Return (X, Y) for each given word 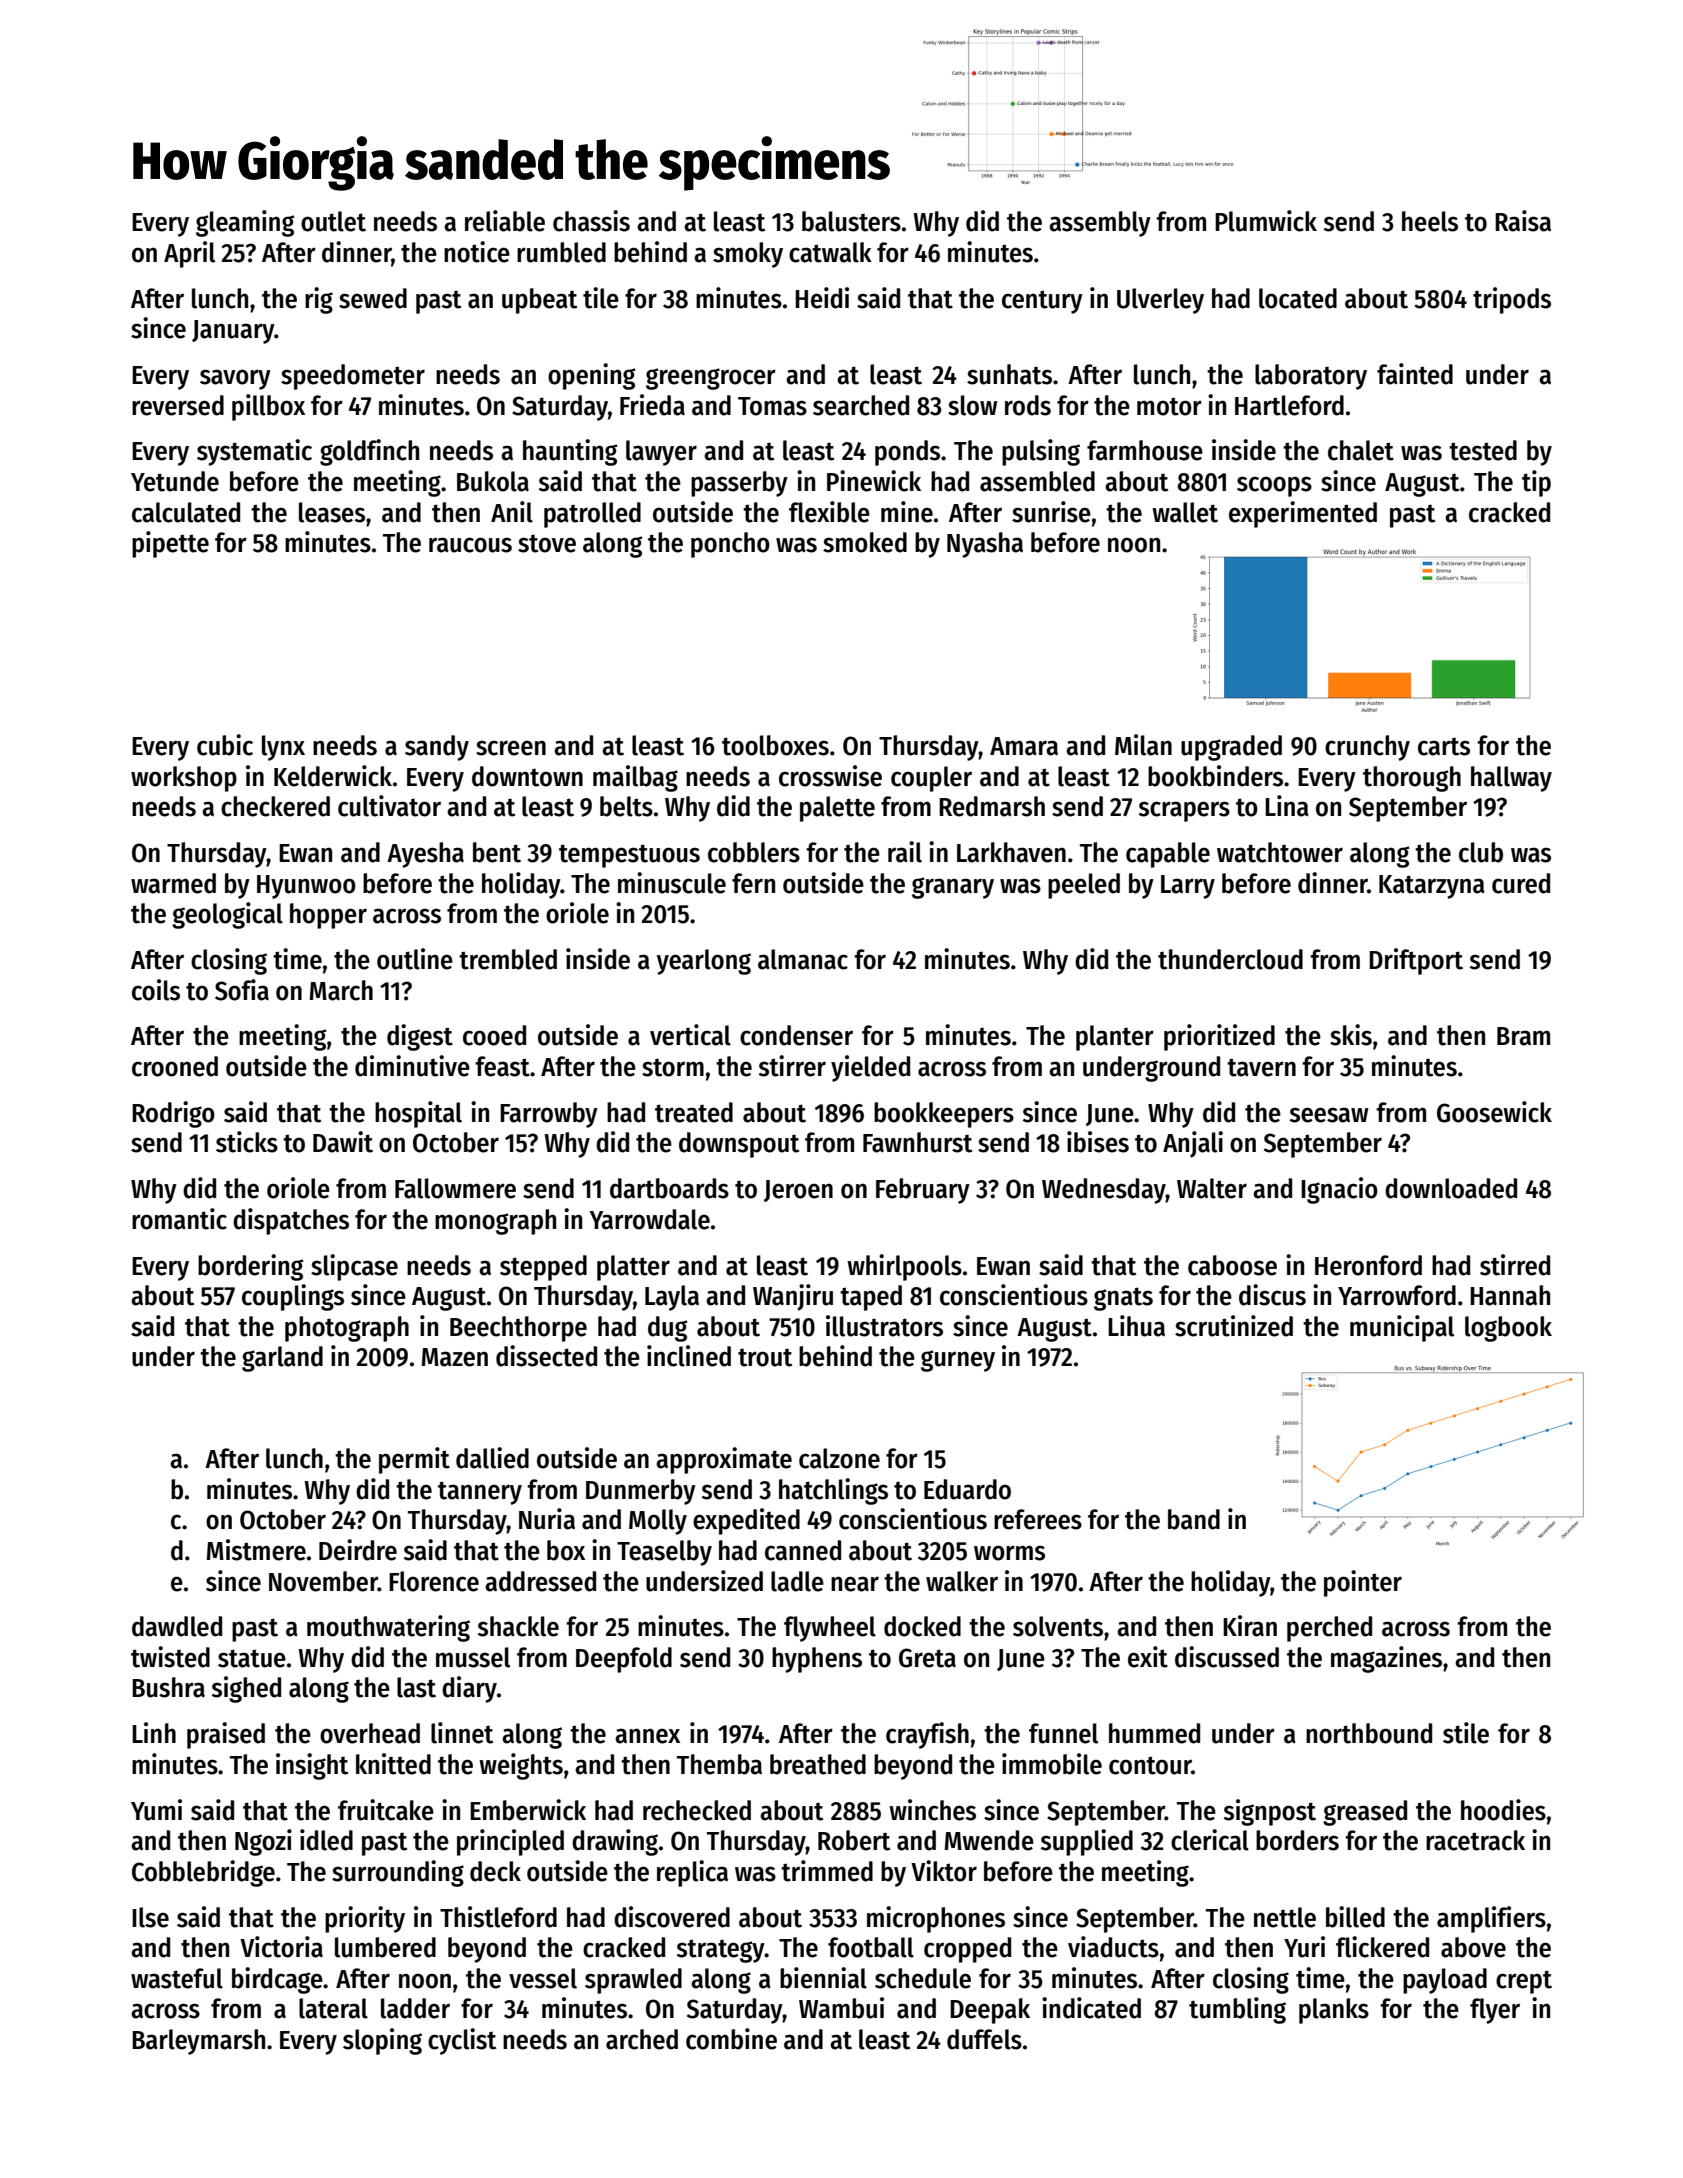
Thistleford (498, 1917)
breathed (818, 1764)
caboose (1232, 1265)
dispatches (291, 1221)
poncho (730, 545)
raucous (470, 545)
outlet (333, 221)
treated (694, 1112)
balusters (851, 221)
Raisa (1523, 221)
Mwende (989, 1840)
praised (226, 1735)
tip (1536, 483)
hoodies (1503, 1810)
